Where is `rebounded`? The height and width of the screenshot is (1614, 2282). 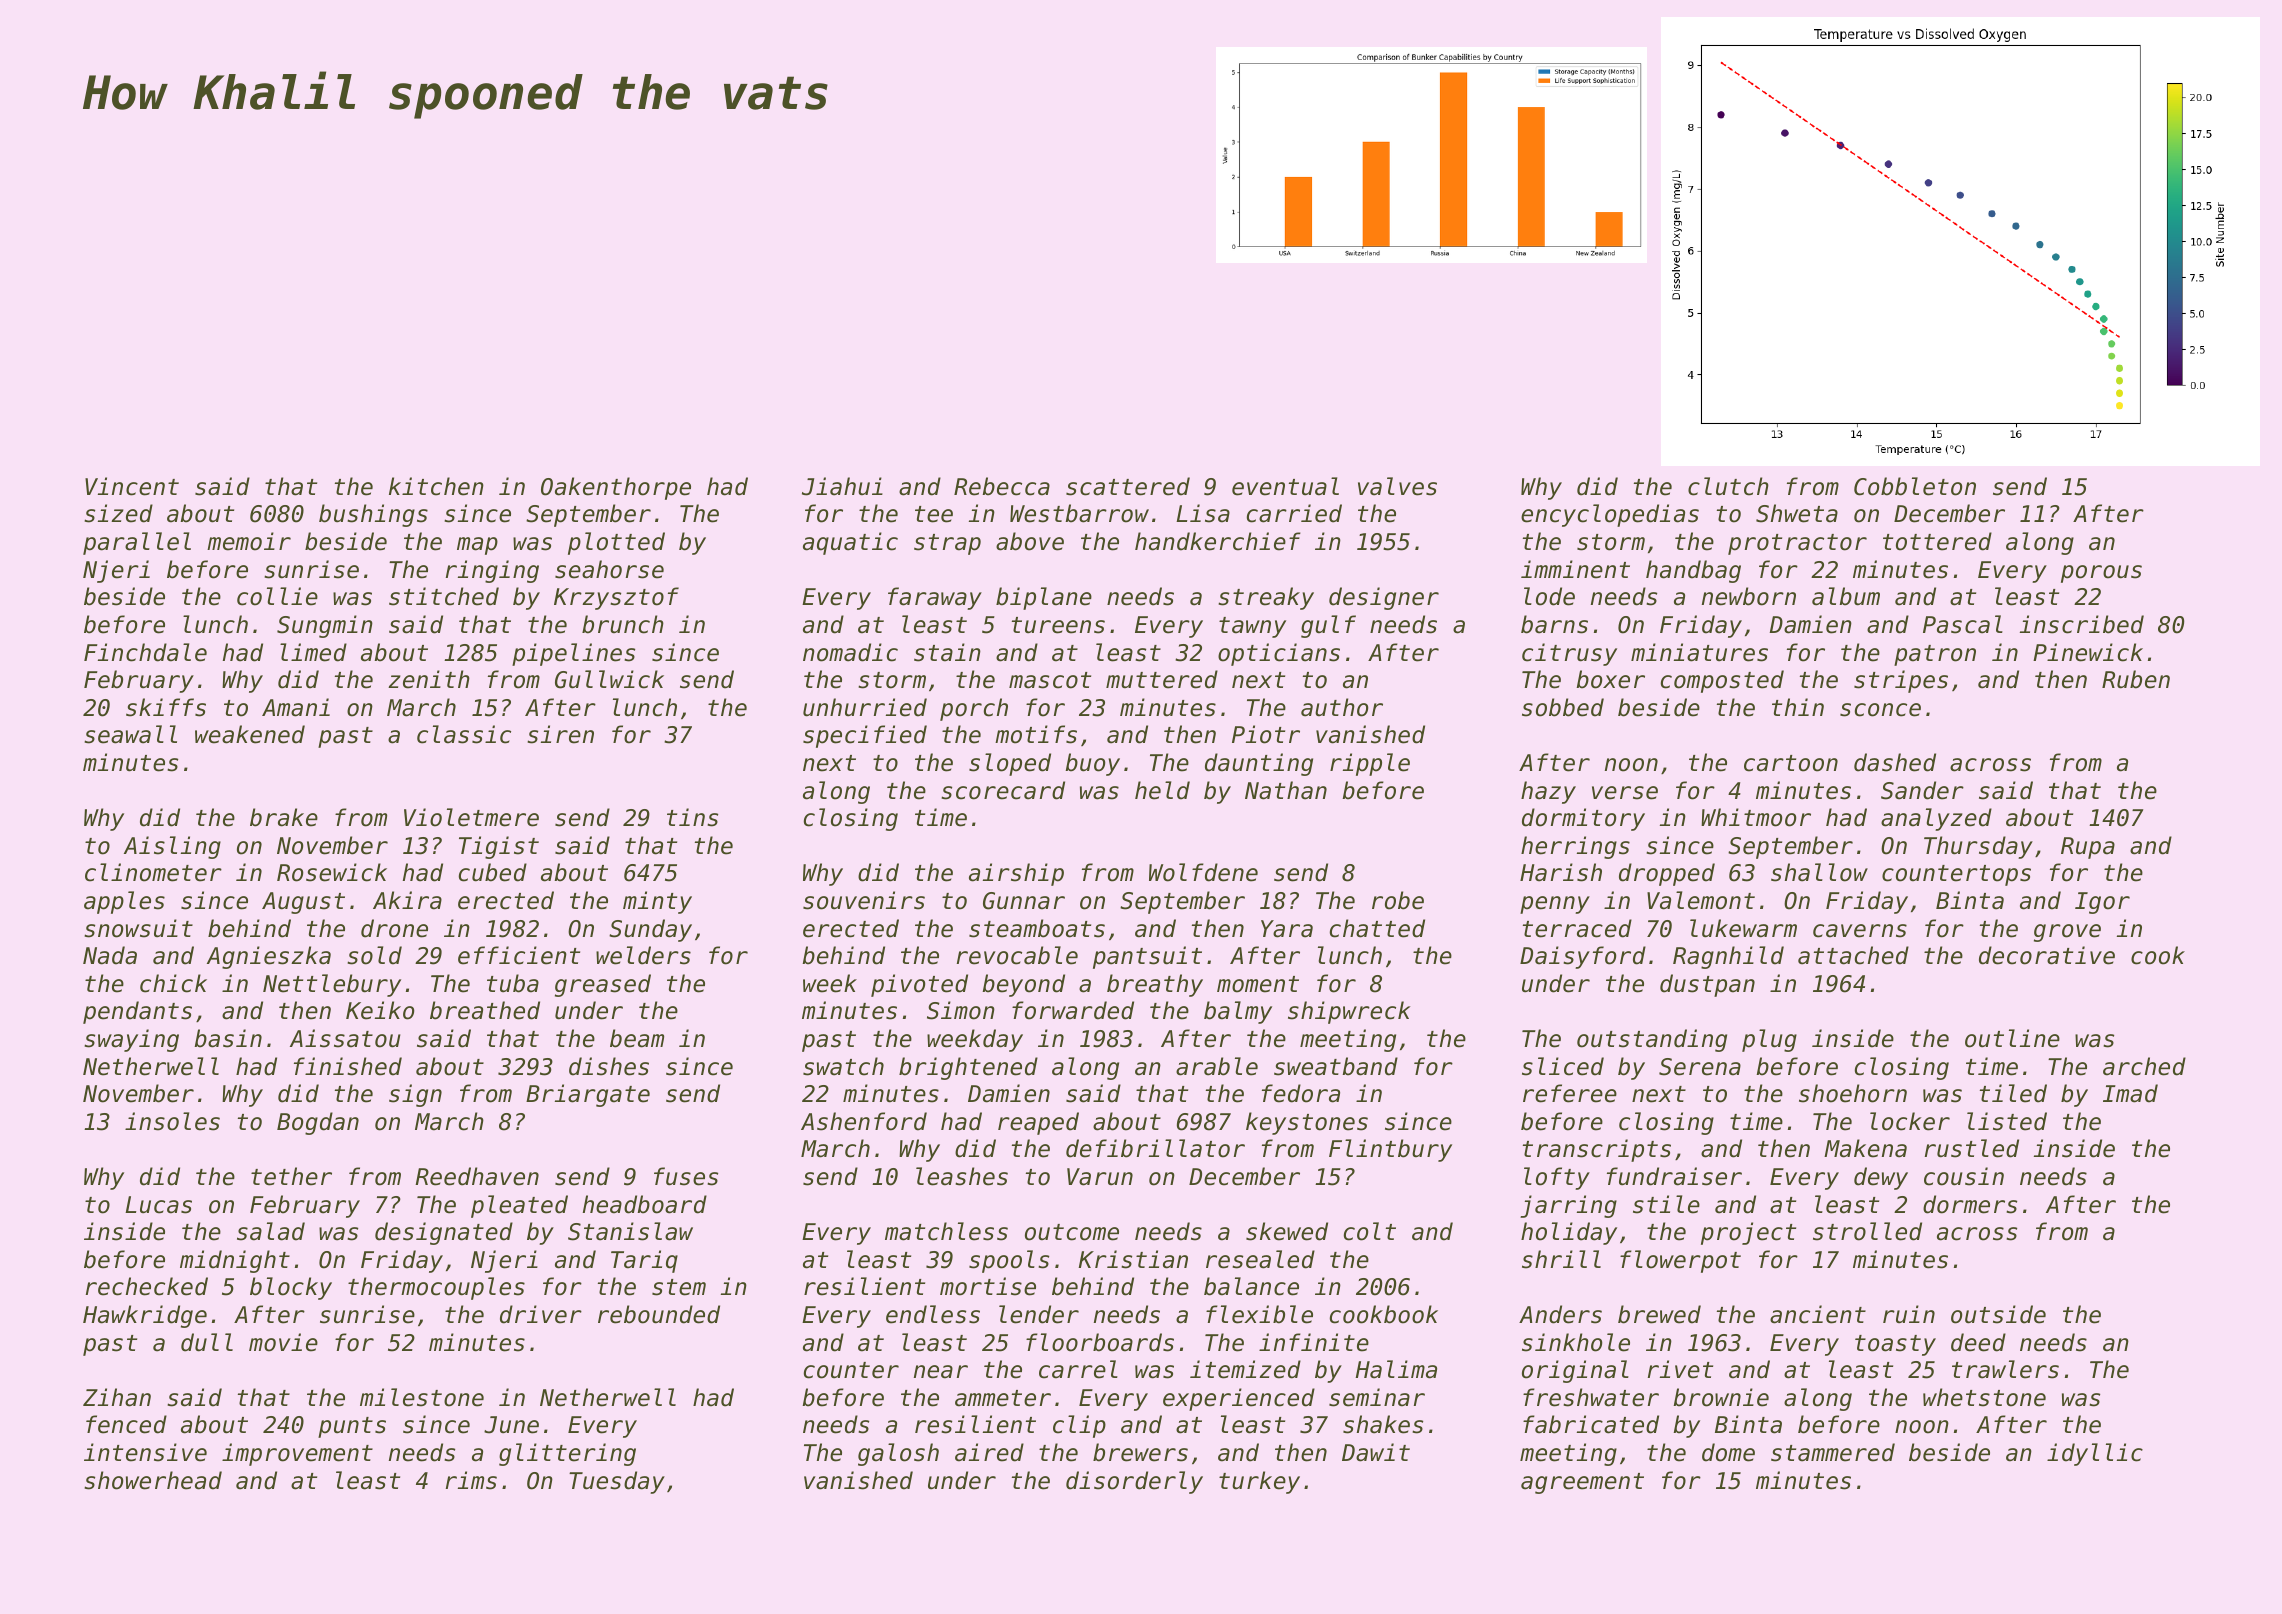
rebounded is located at coordinates (659, 1314).
